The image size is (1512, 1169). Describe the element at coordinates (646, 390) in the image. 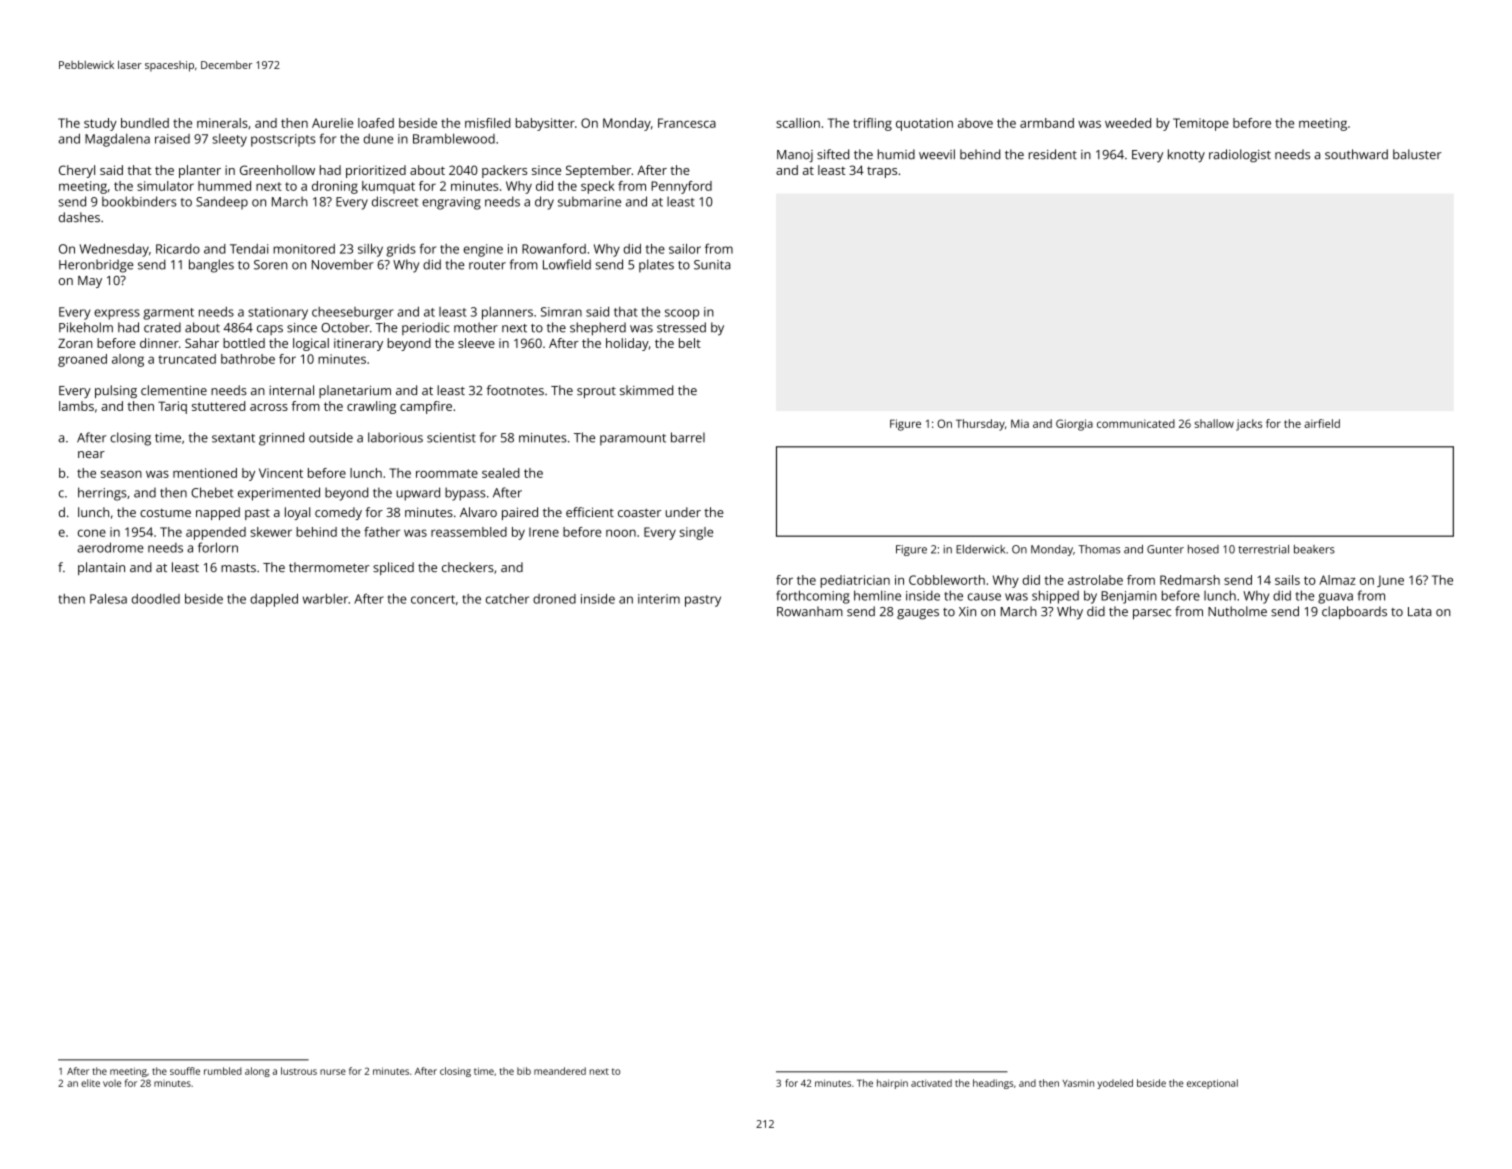

I see `skimmed` at that location.
